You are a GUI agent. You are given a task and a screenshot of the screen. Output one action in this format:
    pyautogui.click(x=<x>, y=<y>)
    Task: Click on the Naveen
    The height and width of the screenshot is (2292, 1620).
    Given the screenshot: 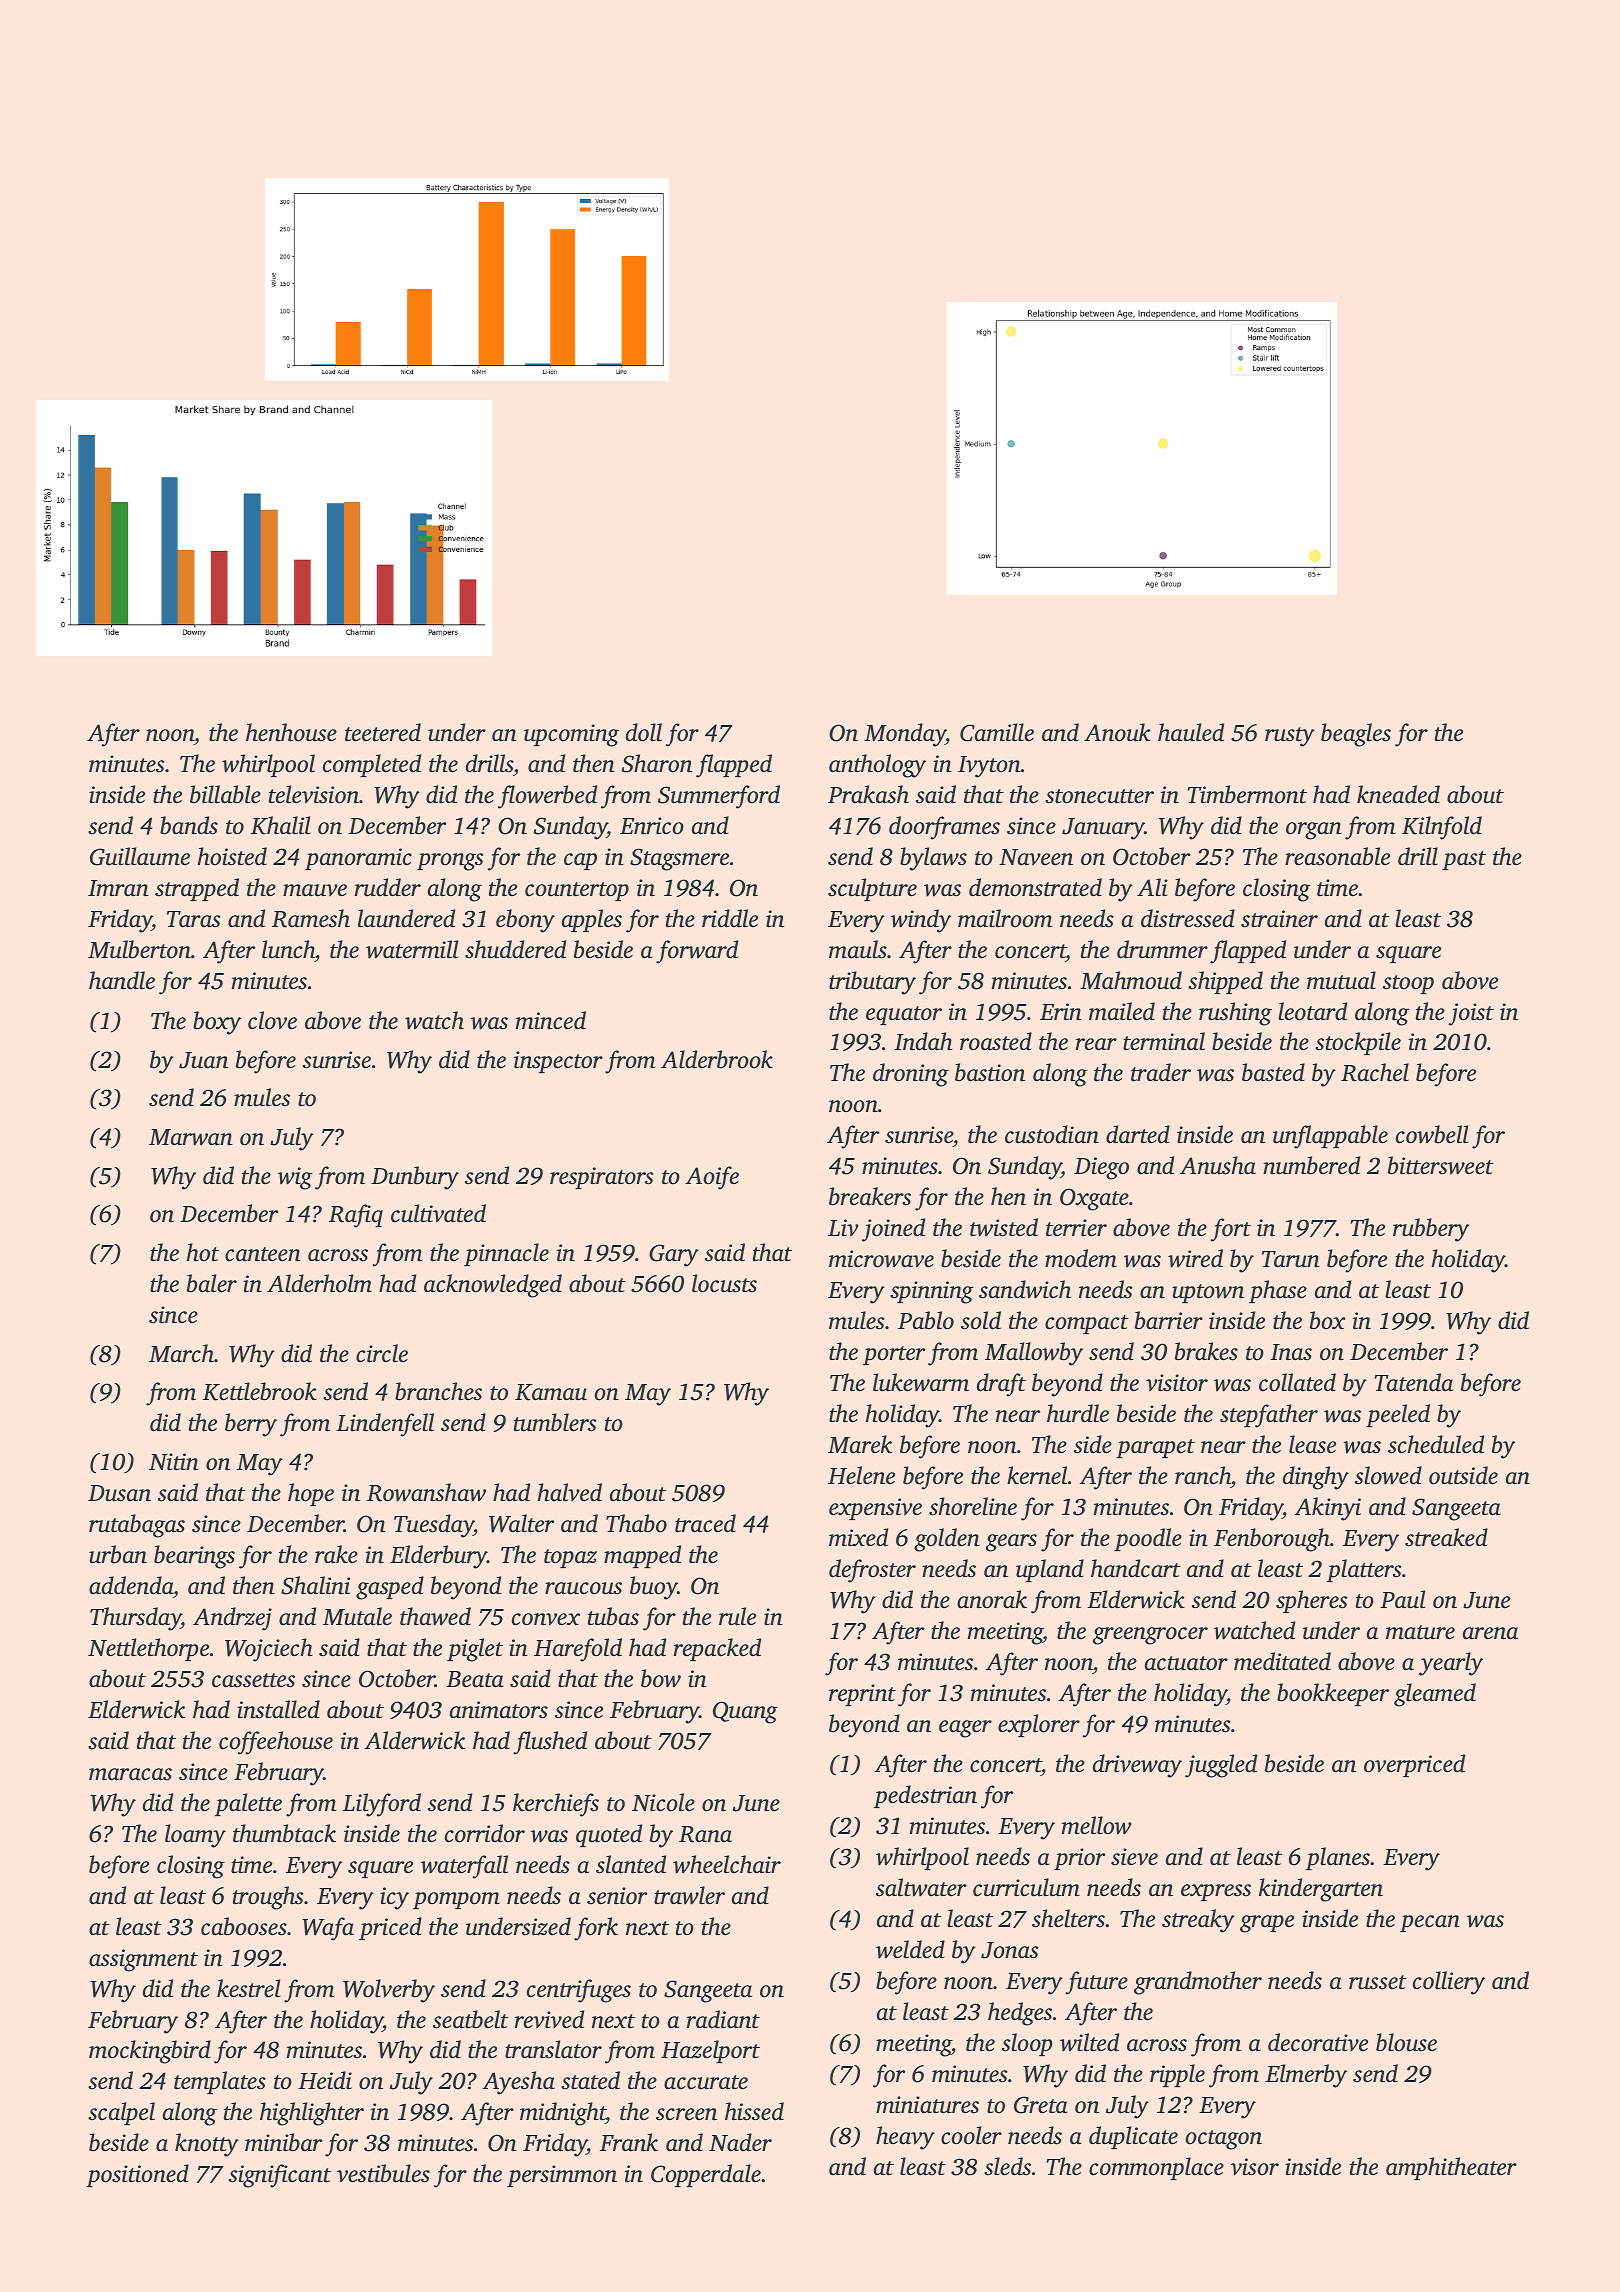 What is the action you would take?
    pyautogui.click(x=1036, y=857)
